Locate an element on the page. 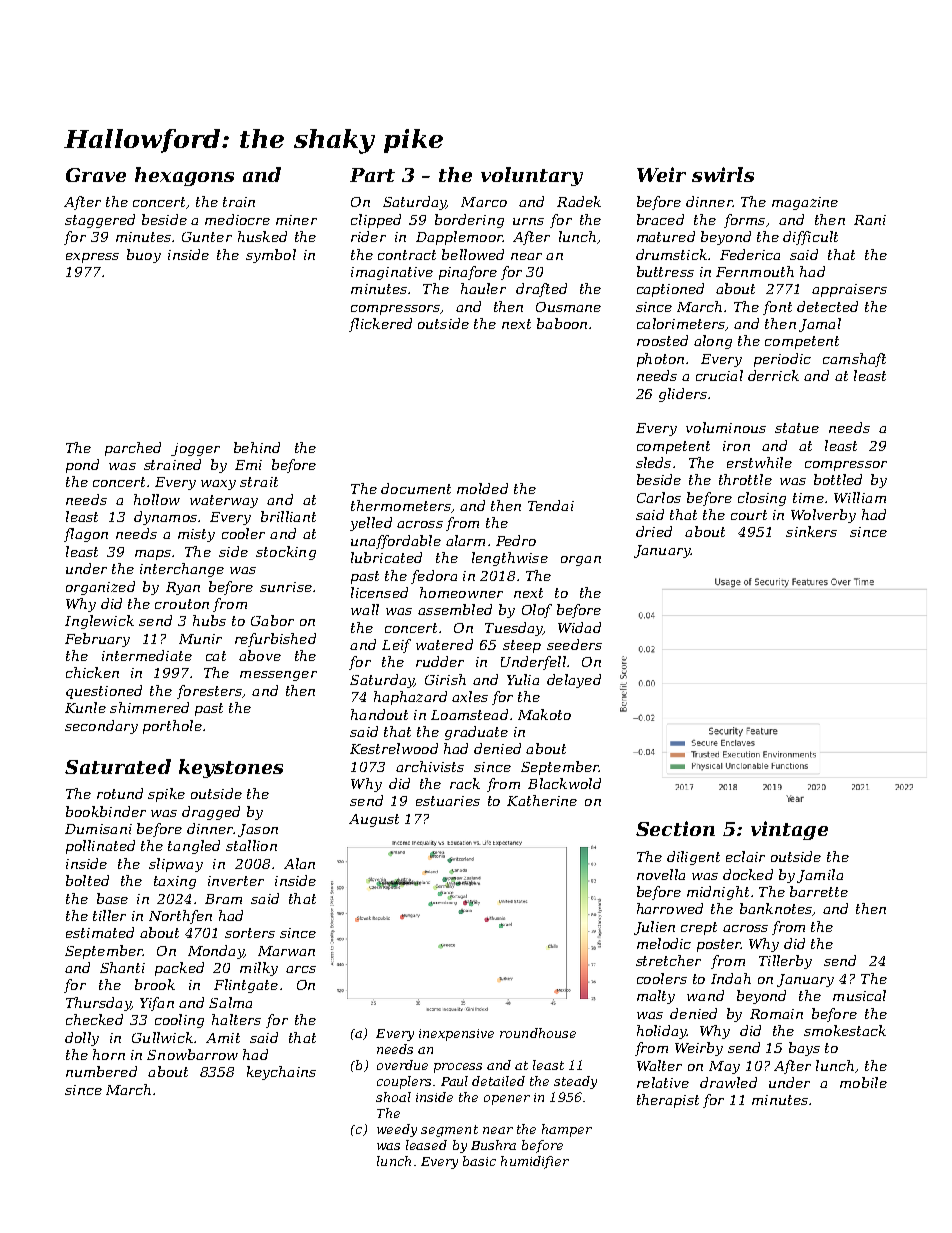 The width and height of the page is (952, 1233). urns is located at coordinates (528, 221).
